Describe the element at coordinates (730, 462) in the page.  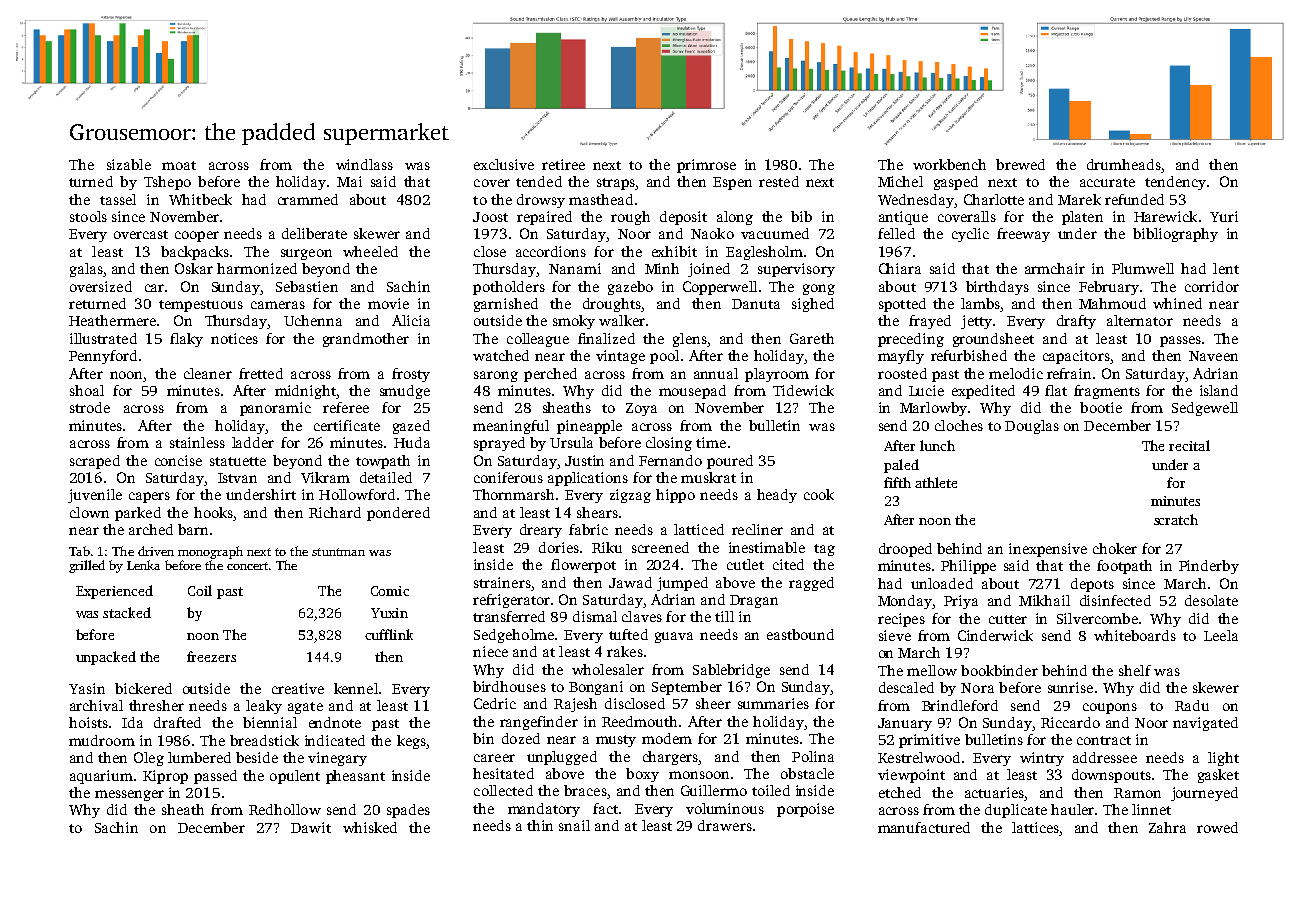
I see `poured` at that location.
